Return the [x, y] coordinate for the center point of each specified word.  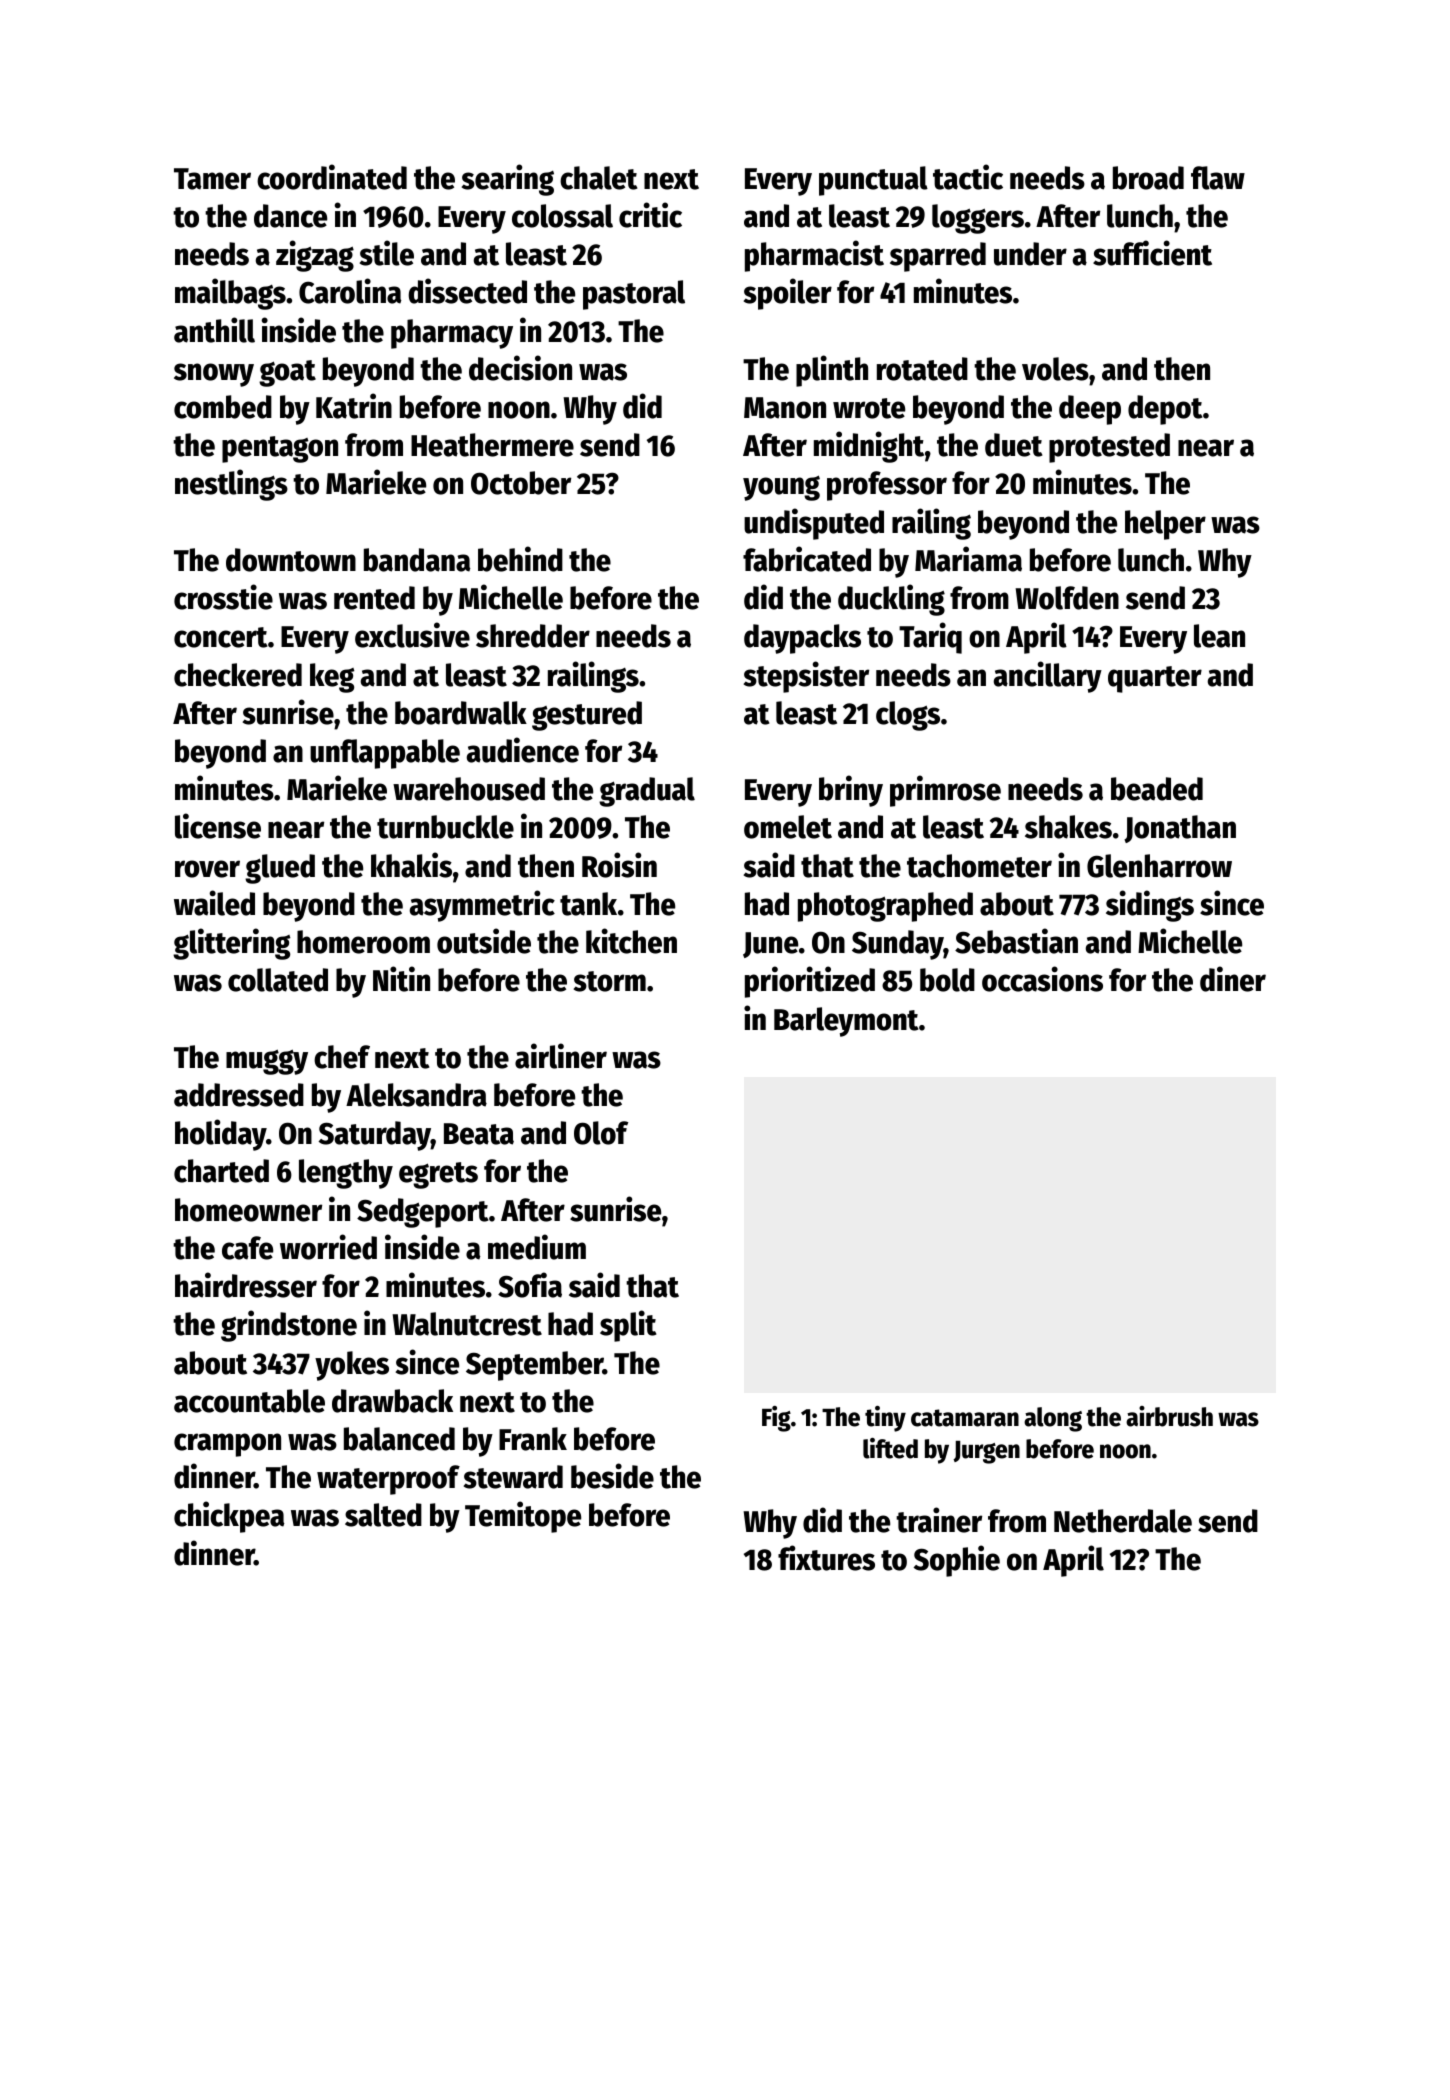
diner [1233, 979]
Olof [601, 1133]
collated [278, 980]
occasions [1042, 979]
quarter [1155, 679]
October [521, 483]
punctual [873, 181]
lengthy [346, 1174]
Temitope [523, 1517]
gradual [647, 792]
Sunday [898, 945]
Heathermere [492, 445]
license [218, 826]
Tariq [930, 638]
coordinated [332, 177]
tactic [968, 177]
